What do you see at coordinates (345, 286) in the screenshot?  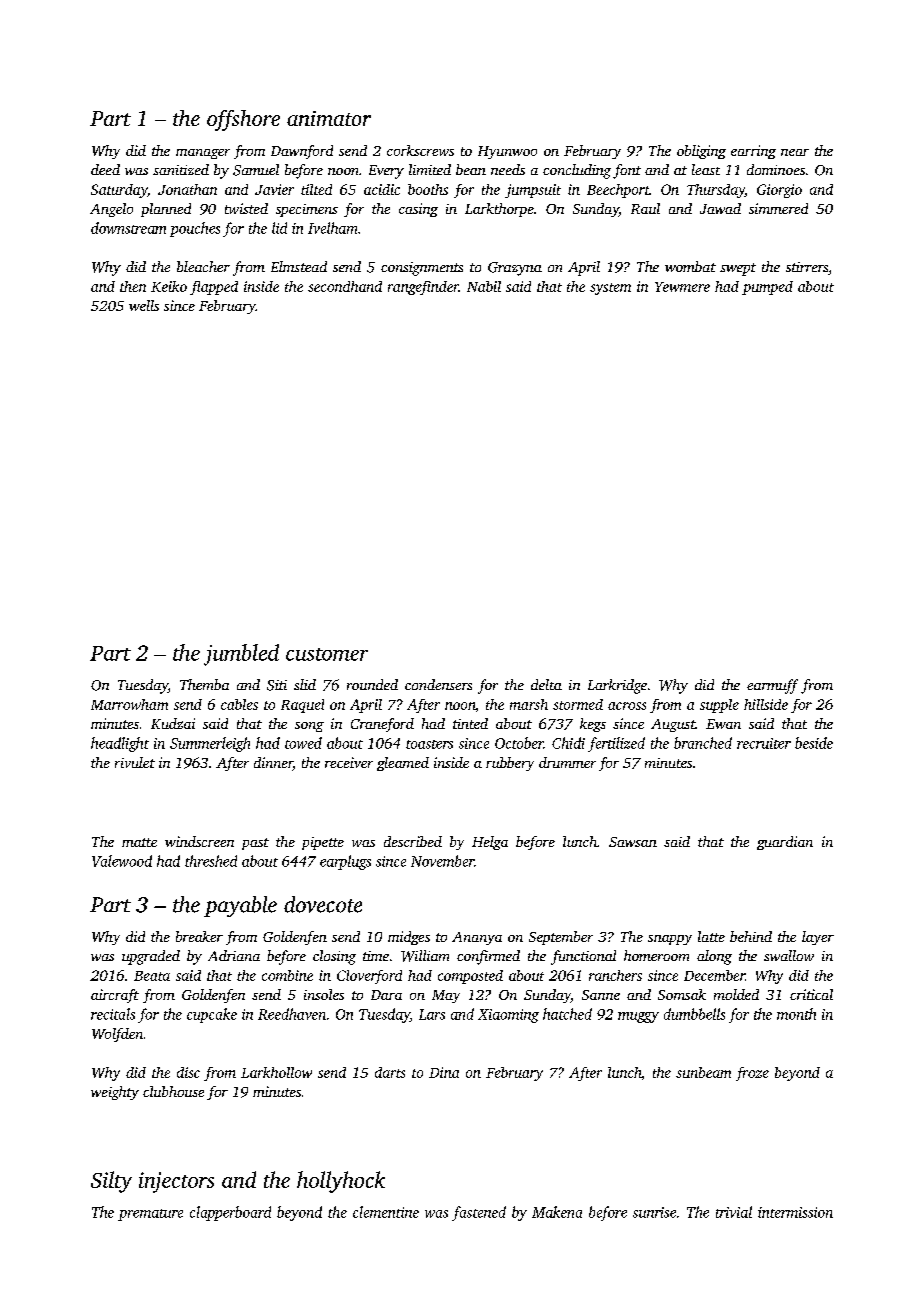 I see `secondhand` at bounding box center [345, 286].
